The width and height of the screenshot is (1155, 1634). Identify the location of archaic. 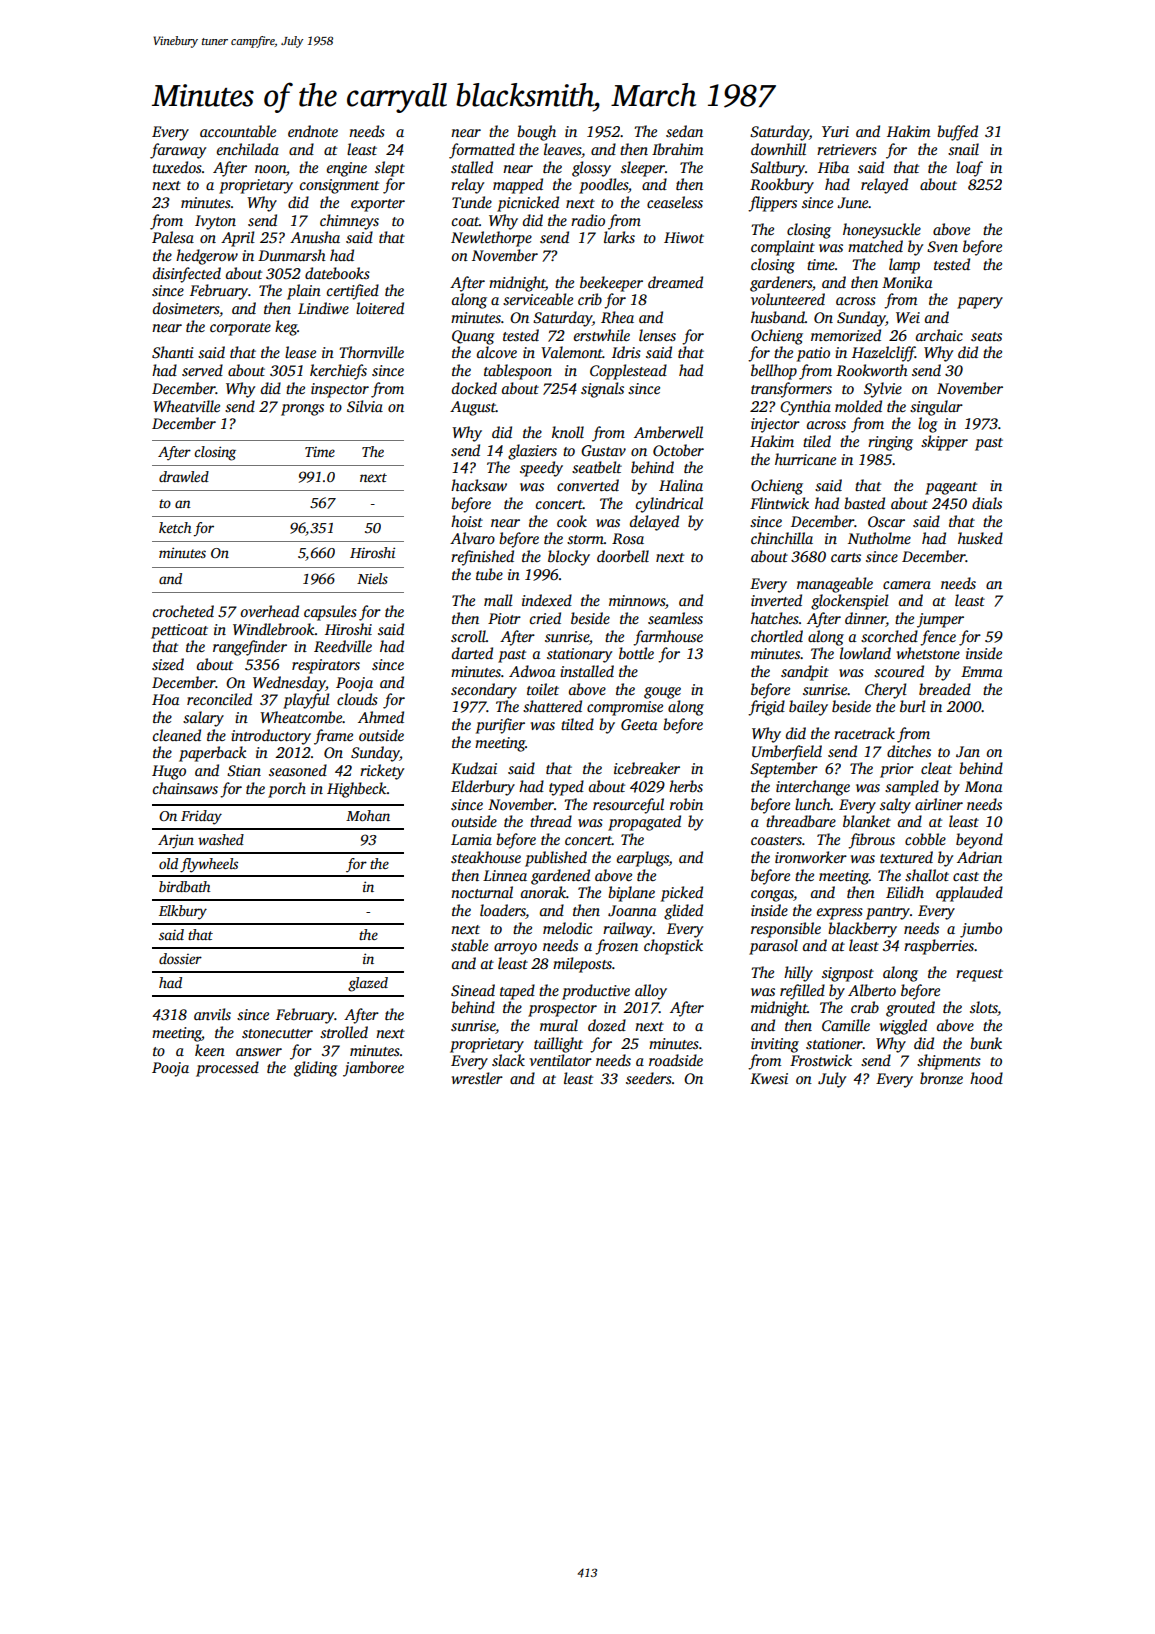
(939, 335).
